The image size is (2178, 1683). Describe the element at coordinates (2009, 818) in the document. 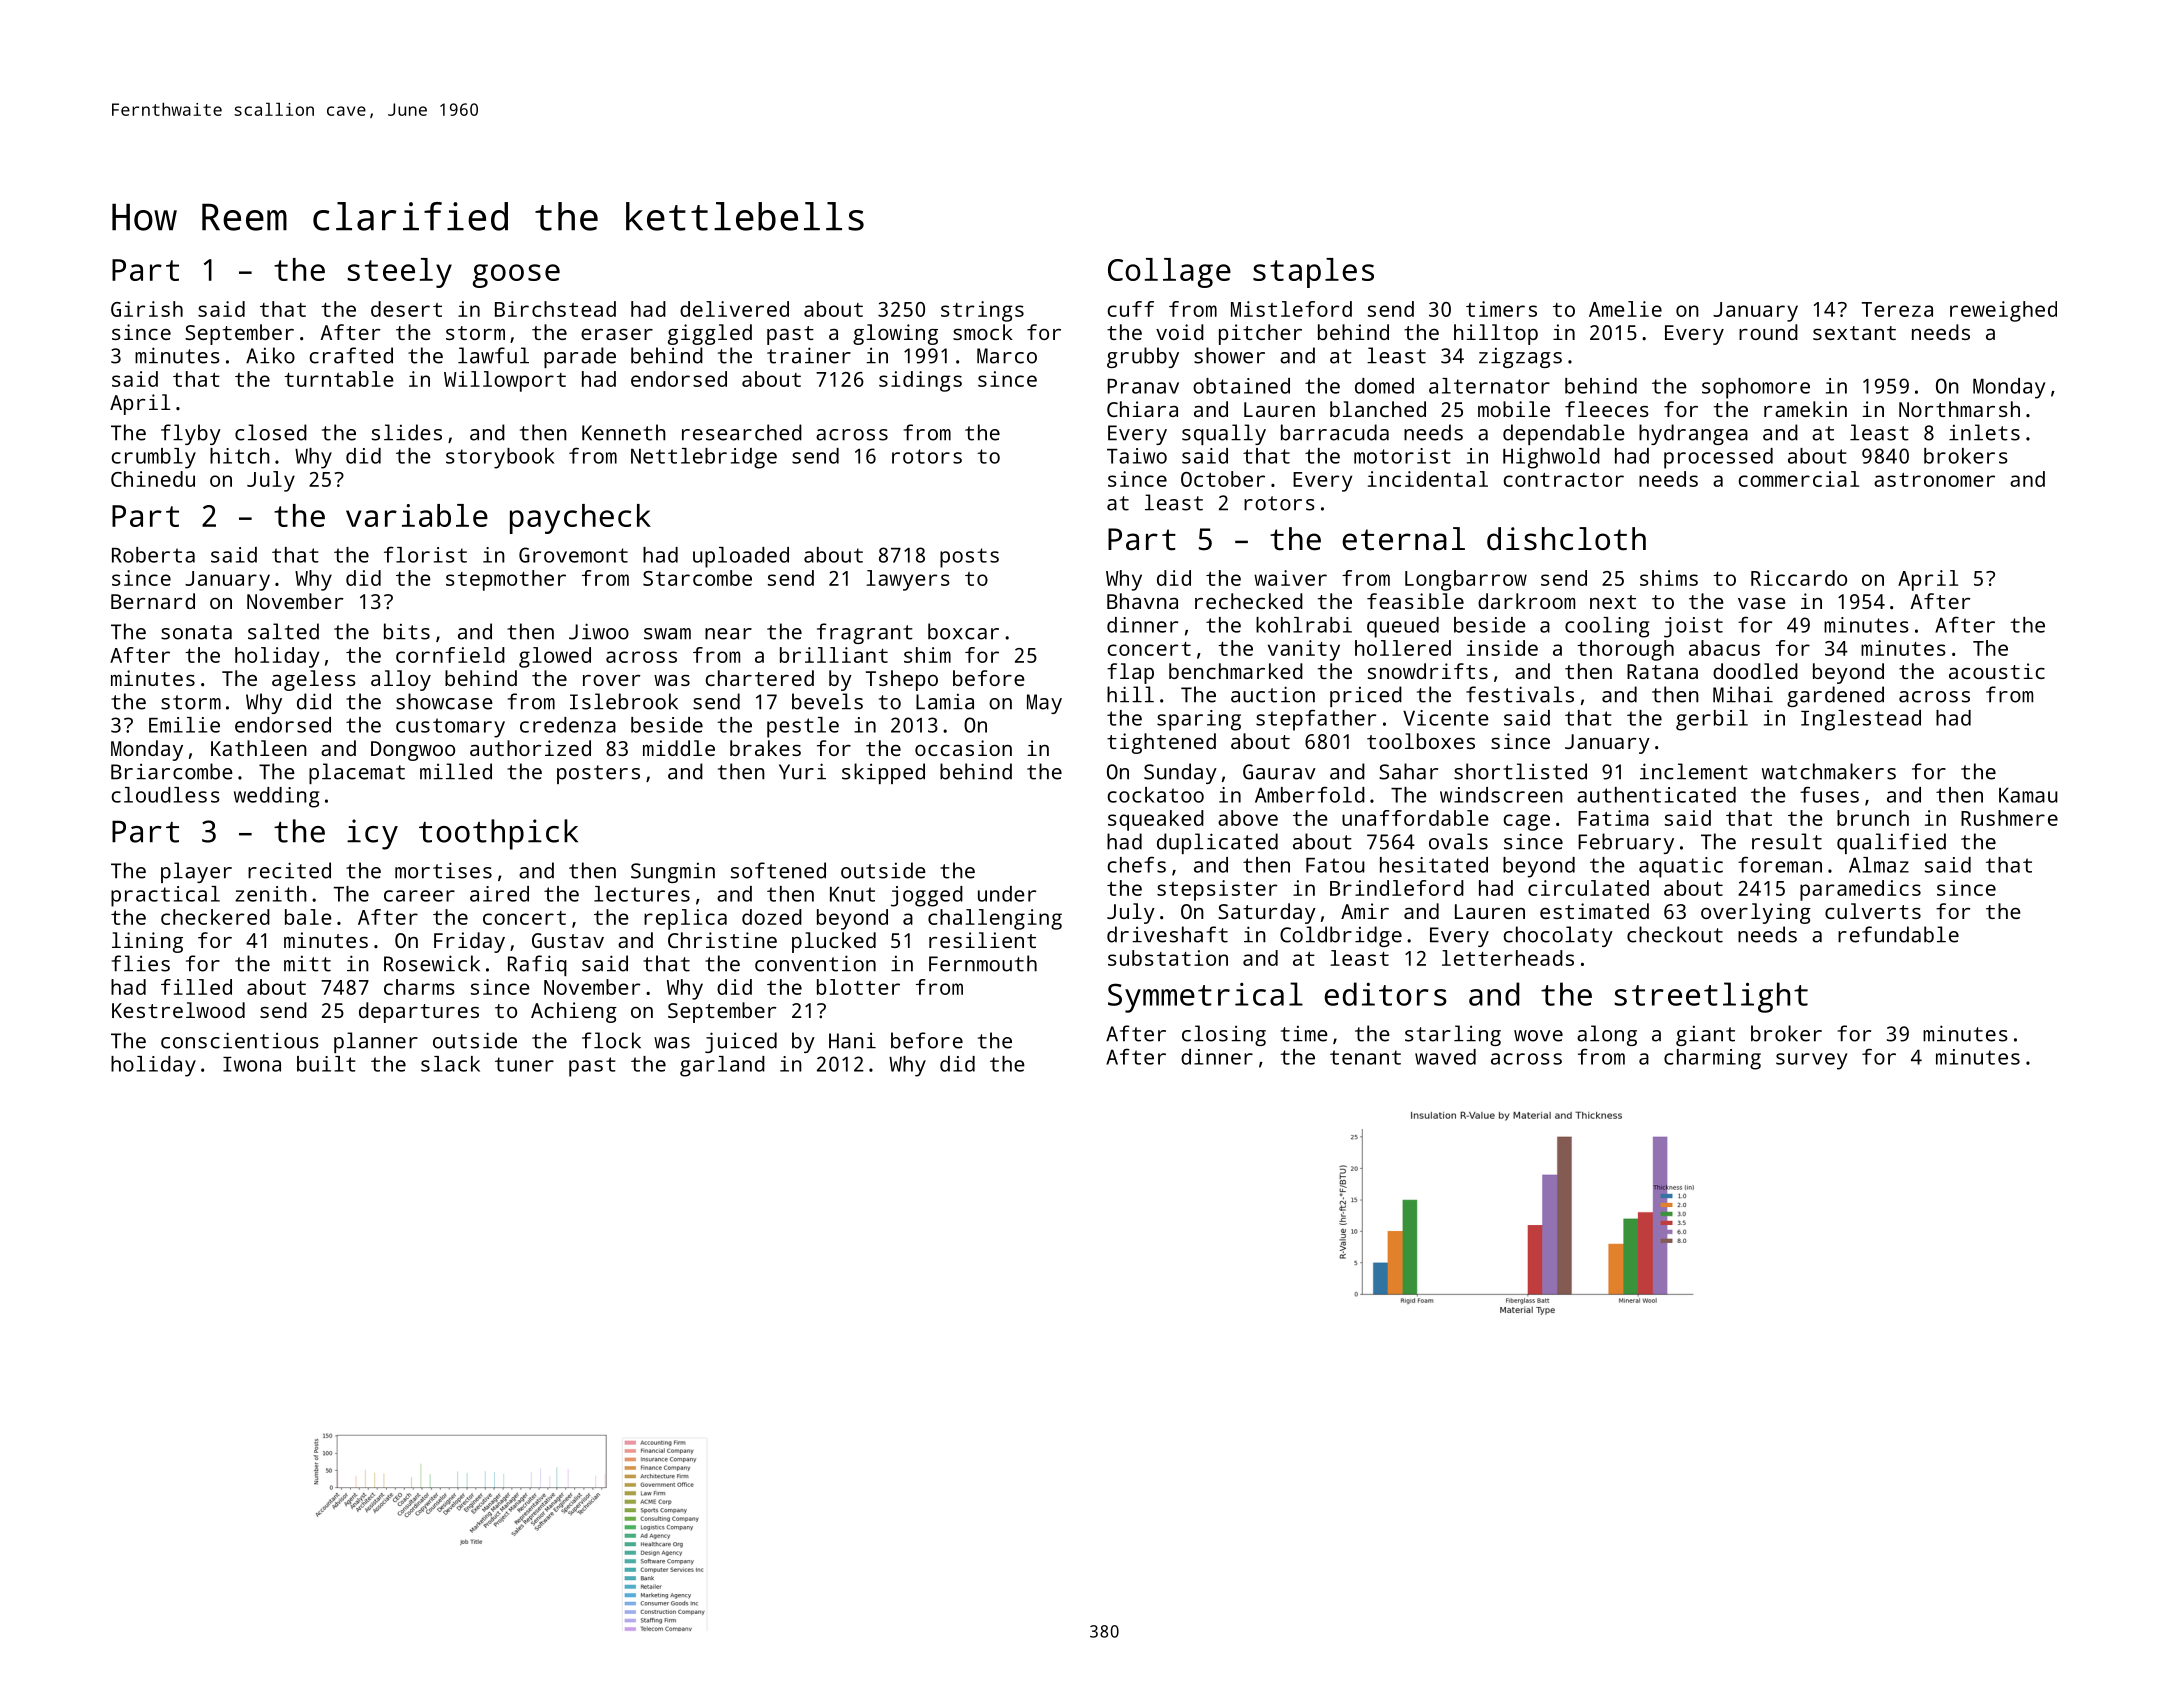

I see `Rushmere` at that location.
